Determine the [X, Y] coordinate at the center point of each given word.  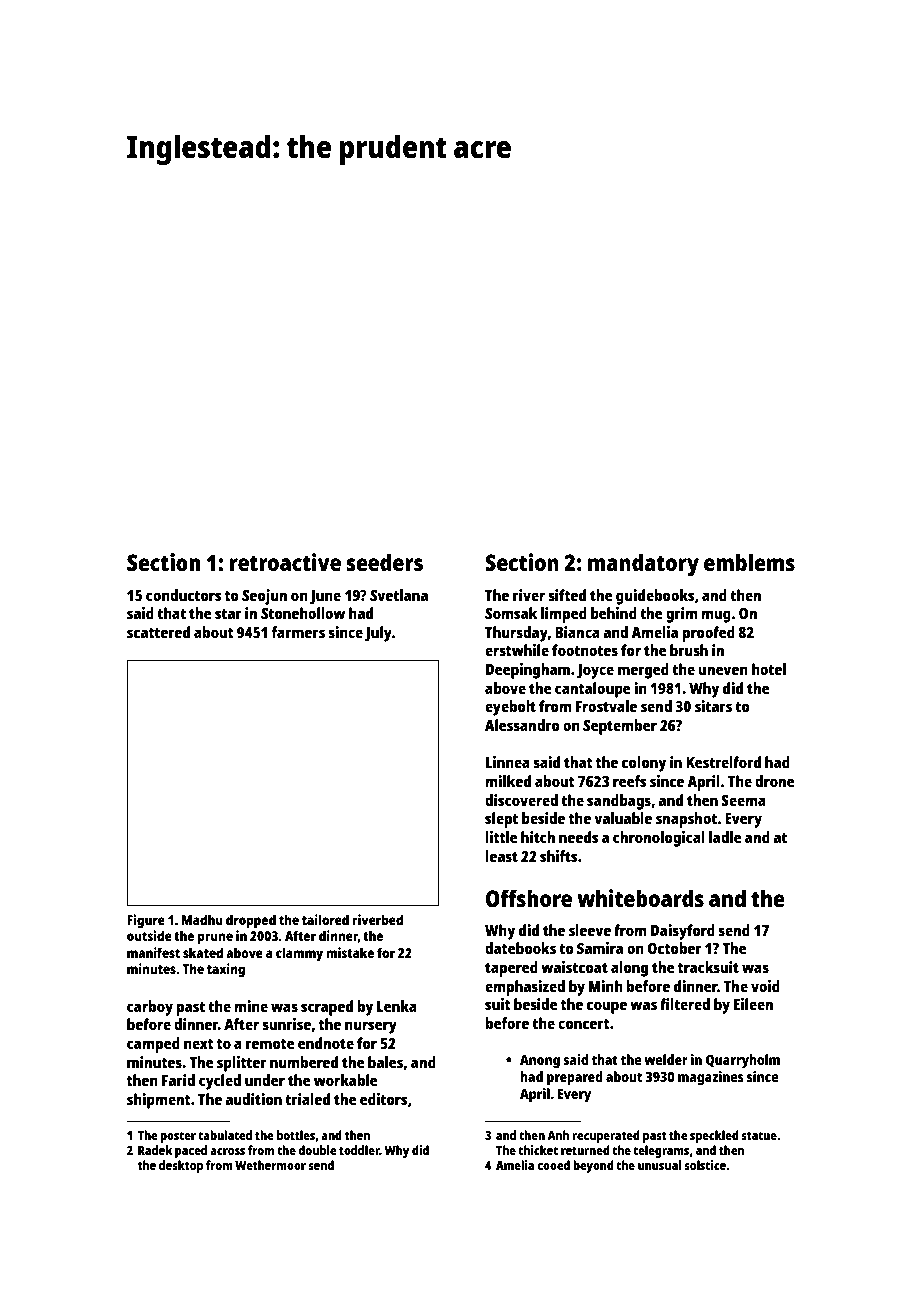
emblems [749, 562]
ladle [725, 837]
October [674, 948]
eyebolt [510, 708]
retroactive [285, 562]
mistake [350, 952]
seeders [384, 562]
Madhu [202, 919]
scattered [158, 632]
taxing [226, 970]
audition [253, 1099]
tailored [325, 919]
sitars [713, 706]
